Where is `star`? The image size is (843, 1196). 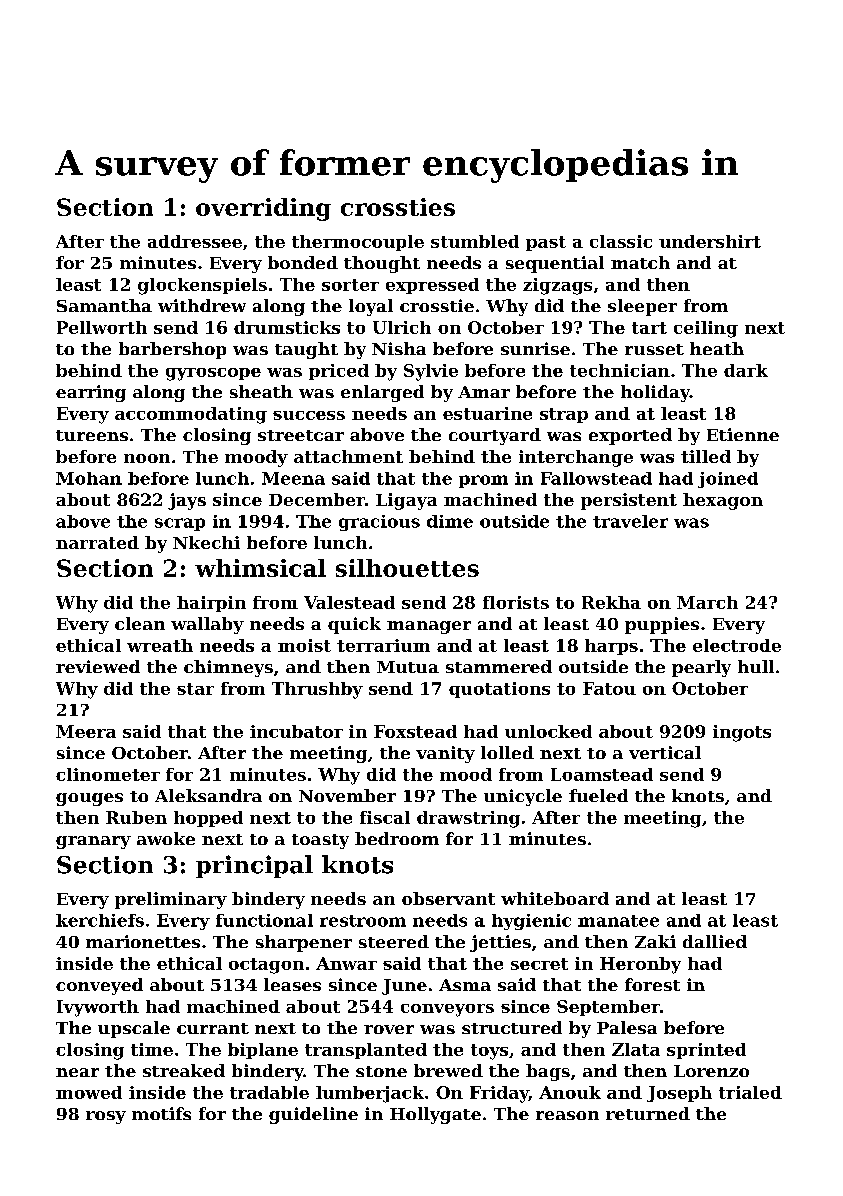 star is located at coordinates (195, 689).
